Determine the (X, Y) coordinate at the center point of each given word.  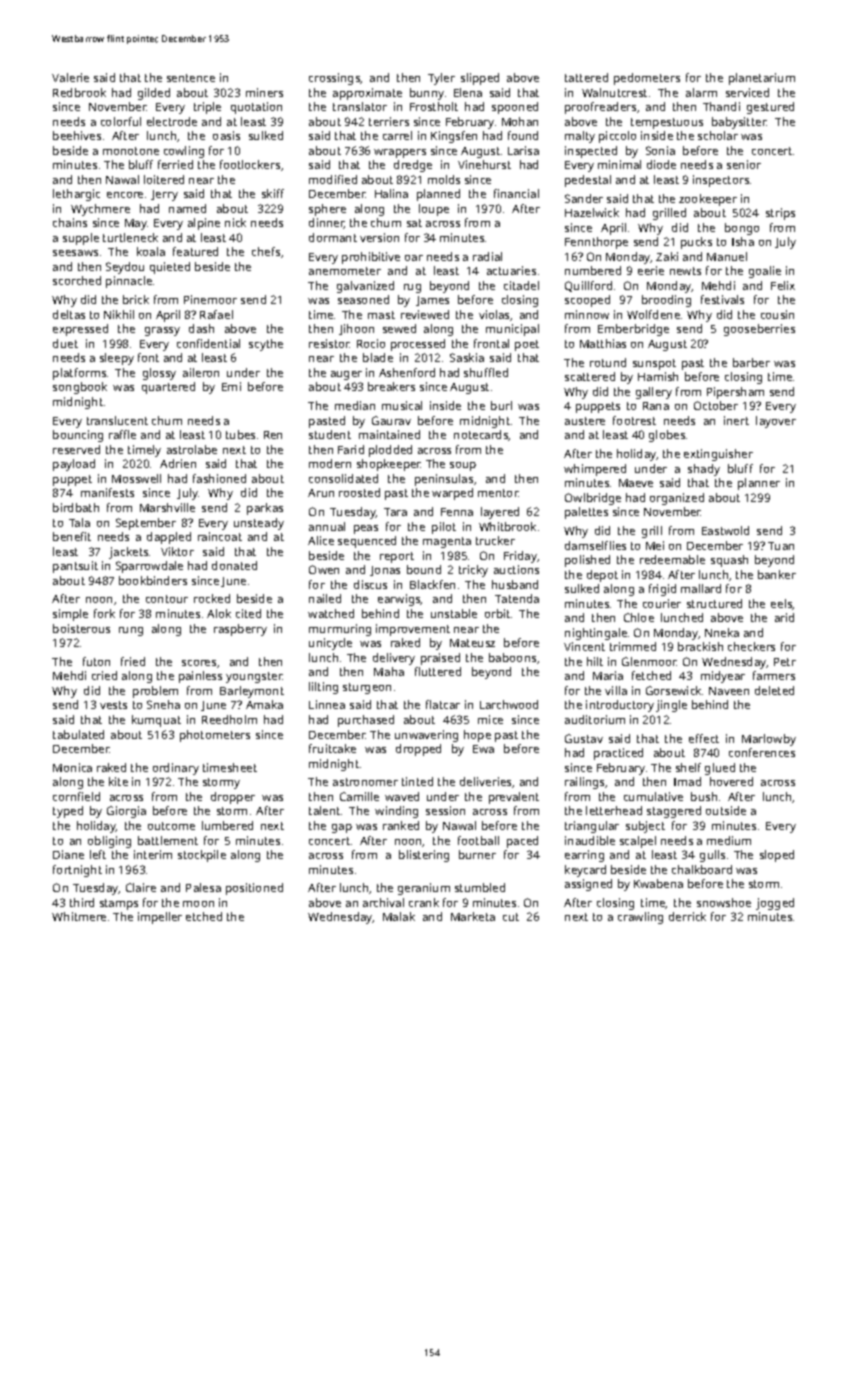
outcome (171, 826)
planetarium (762, 79)
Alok (219, 613)
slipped (480, 79)
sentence (191, 78)
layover (776, 422)
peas (366, 529)
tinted (417, 781)
